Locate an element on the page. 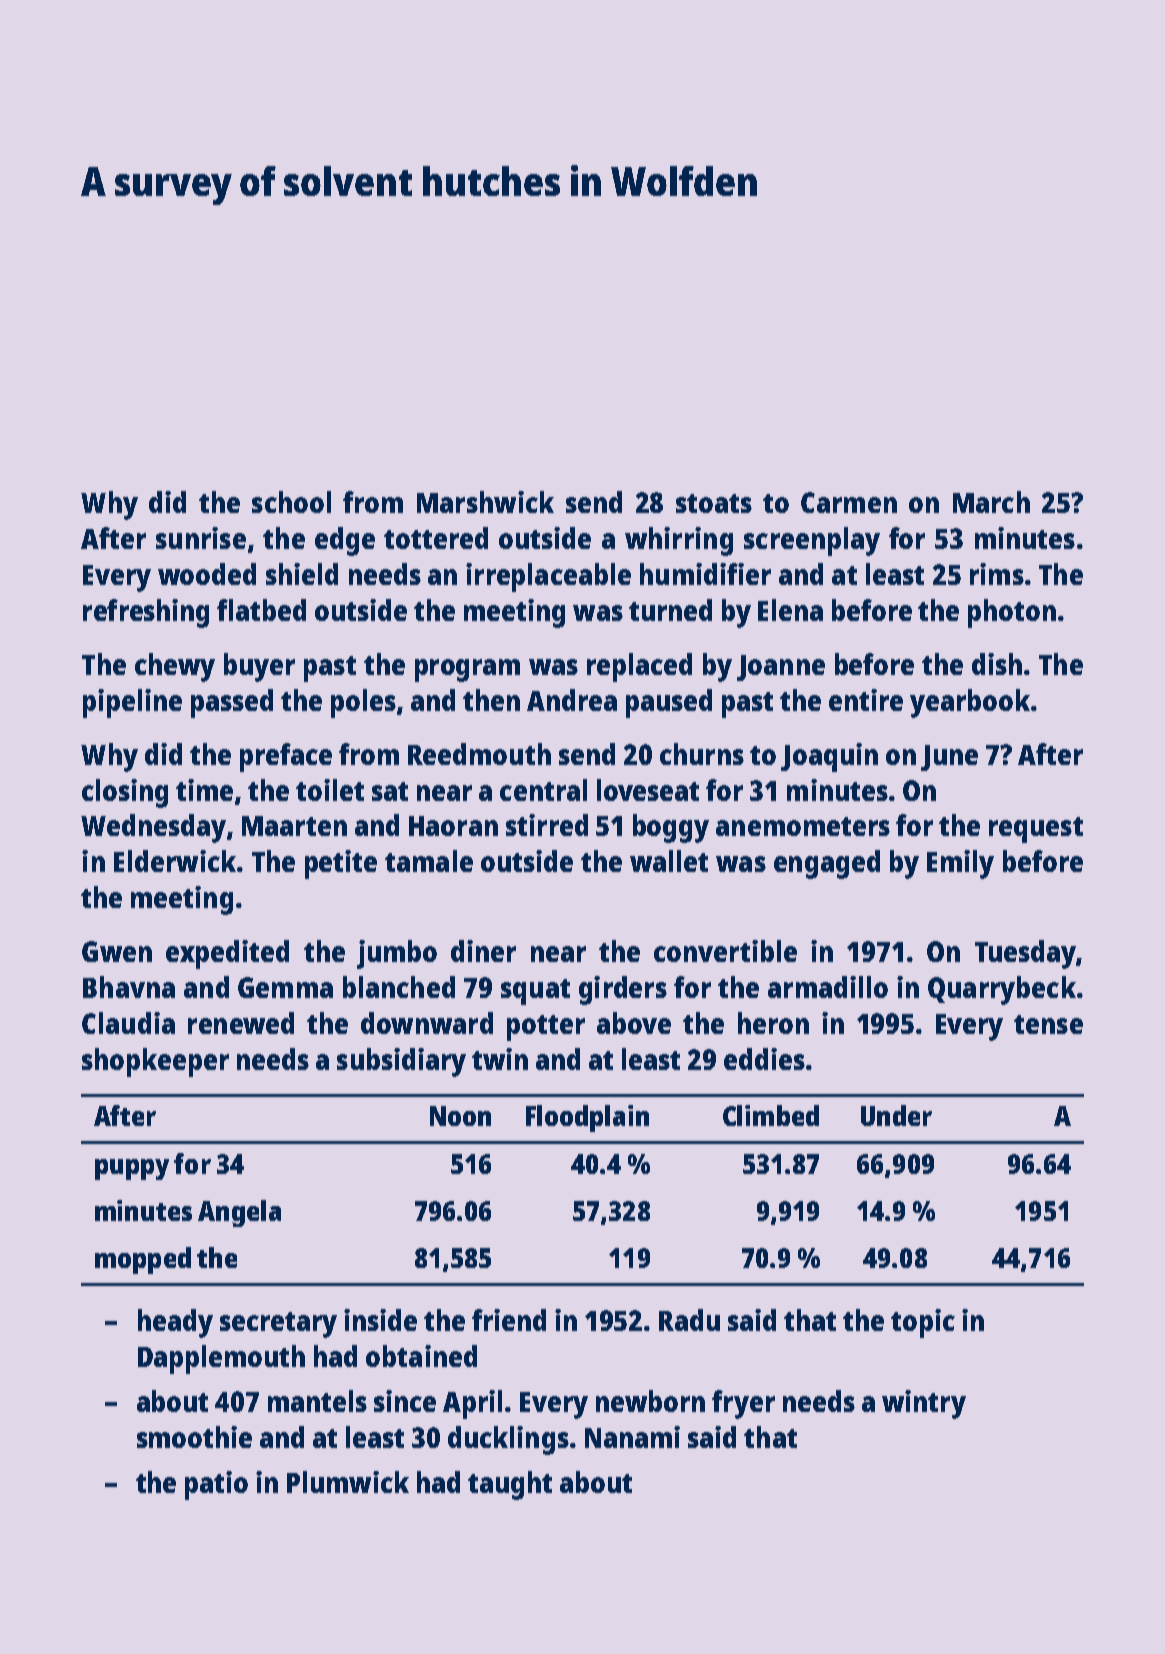  puppy is located at coordinates (132, 1169).
